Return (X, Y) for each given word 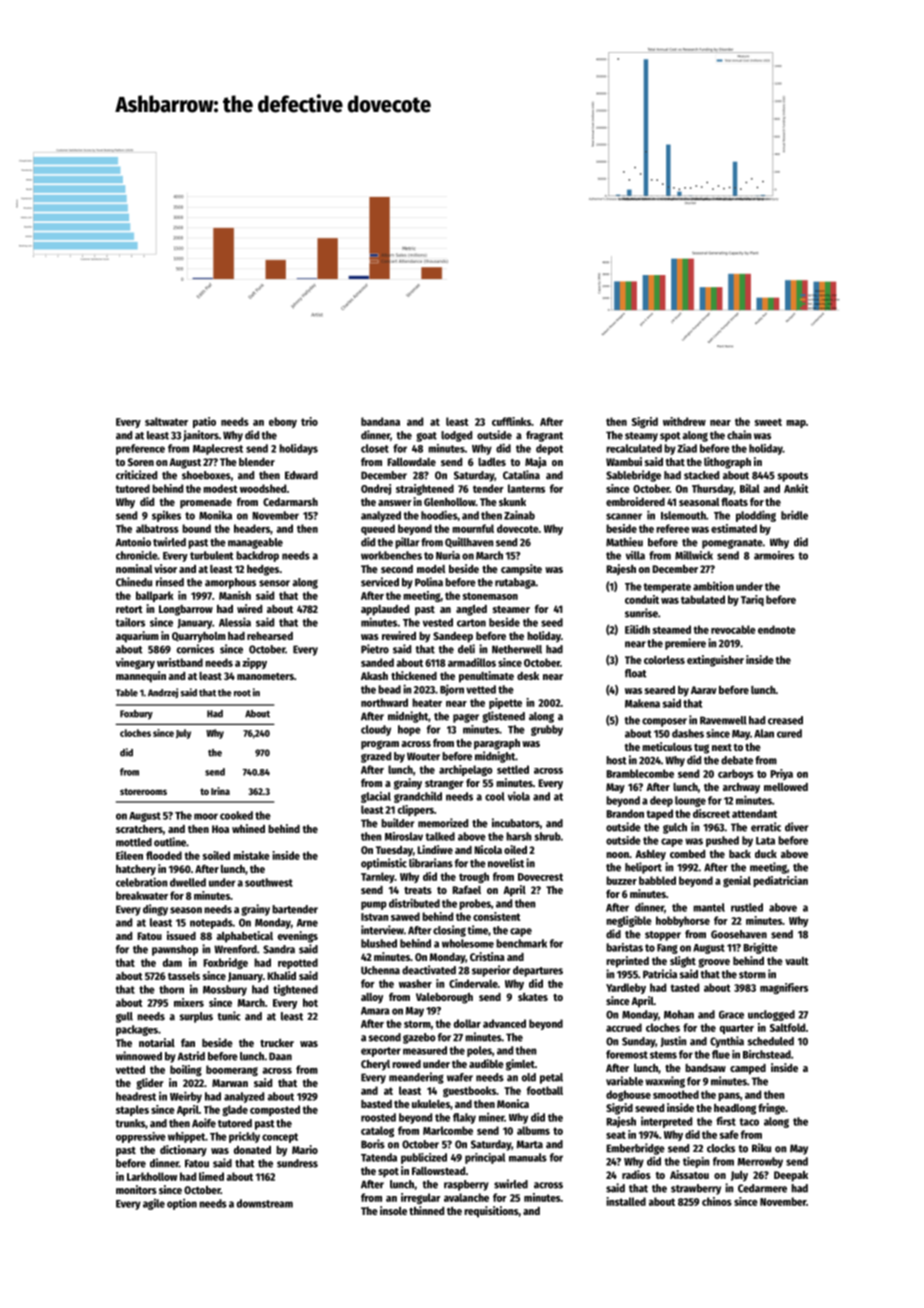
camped (748, 1069)
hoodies (439, 515)
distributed (414, 903)
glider (150, 1084)
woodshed (263, 488)
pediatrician (780, 881)
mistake (251, 855)
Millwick (694, 555)
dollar (467, 1023)
